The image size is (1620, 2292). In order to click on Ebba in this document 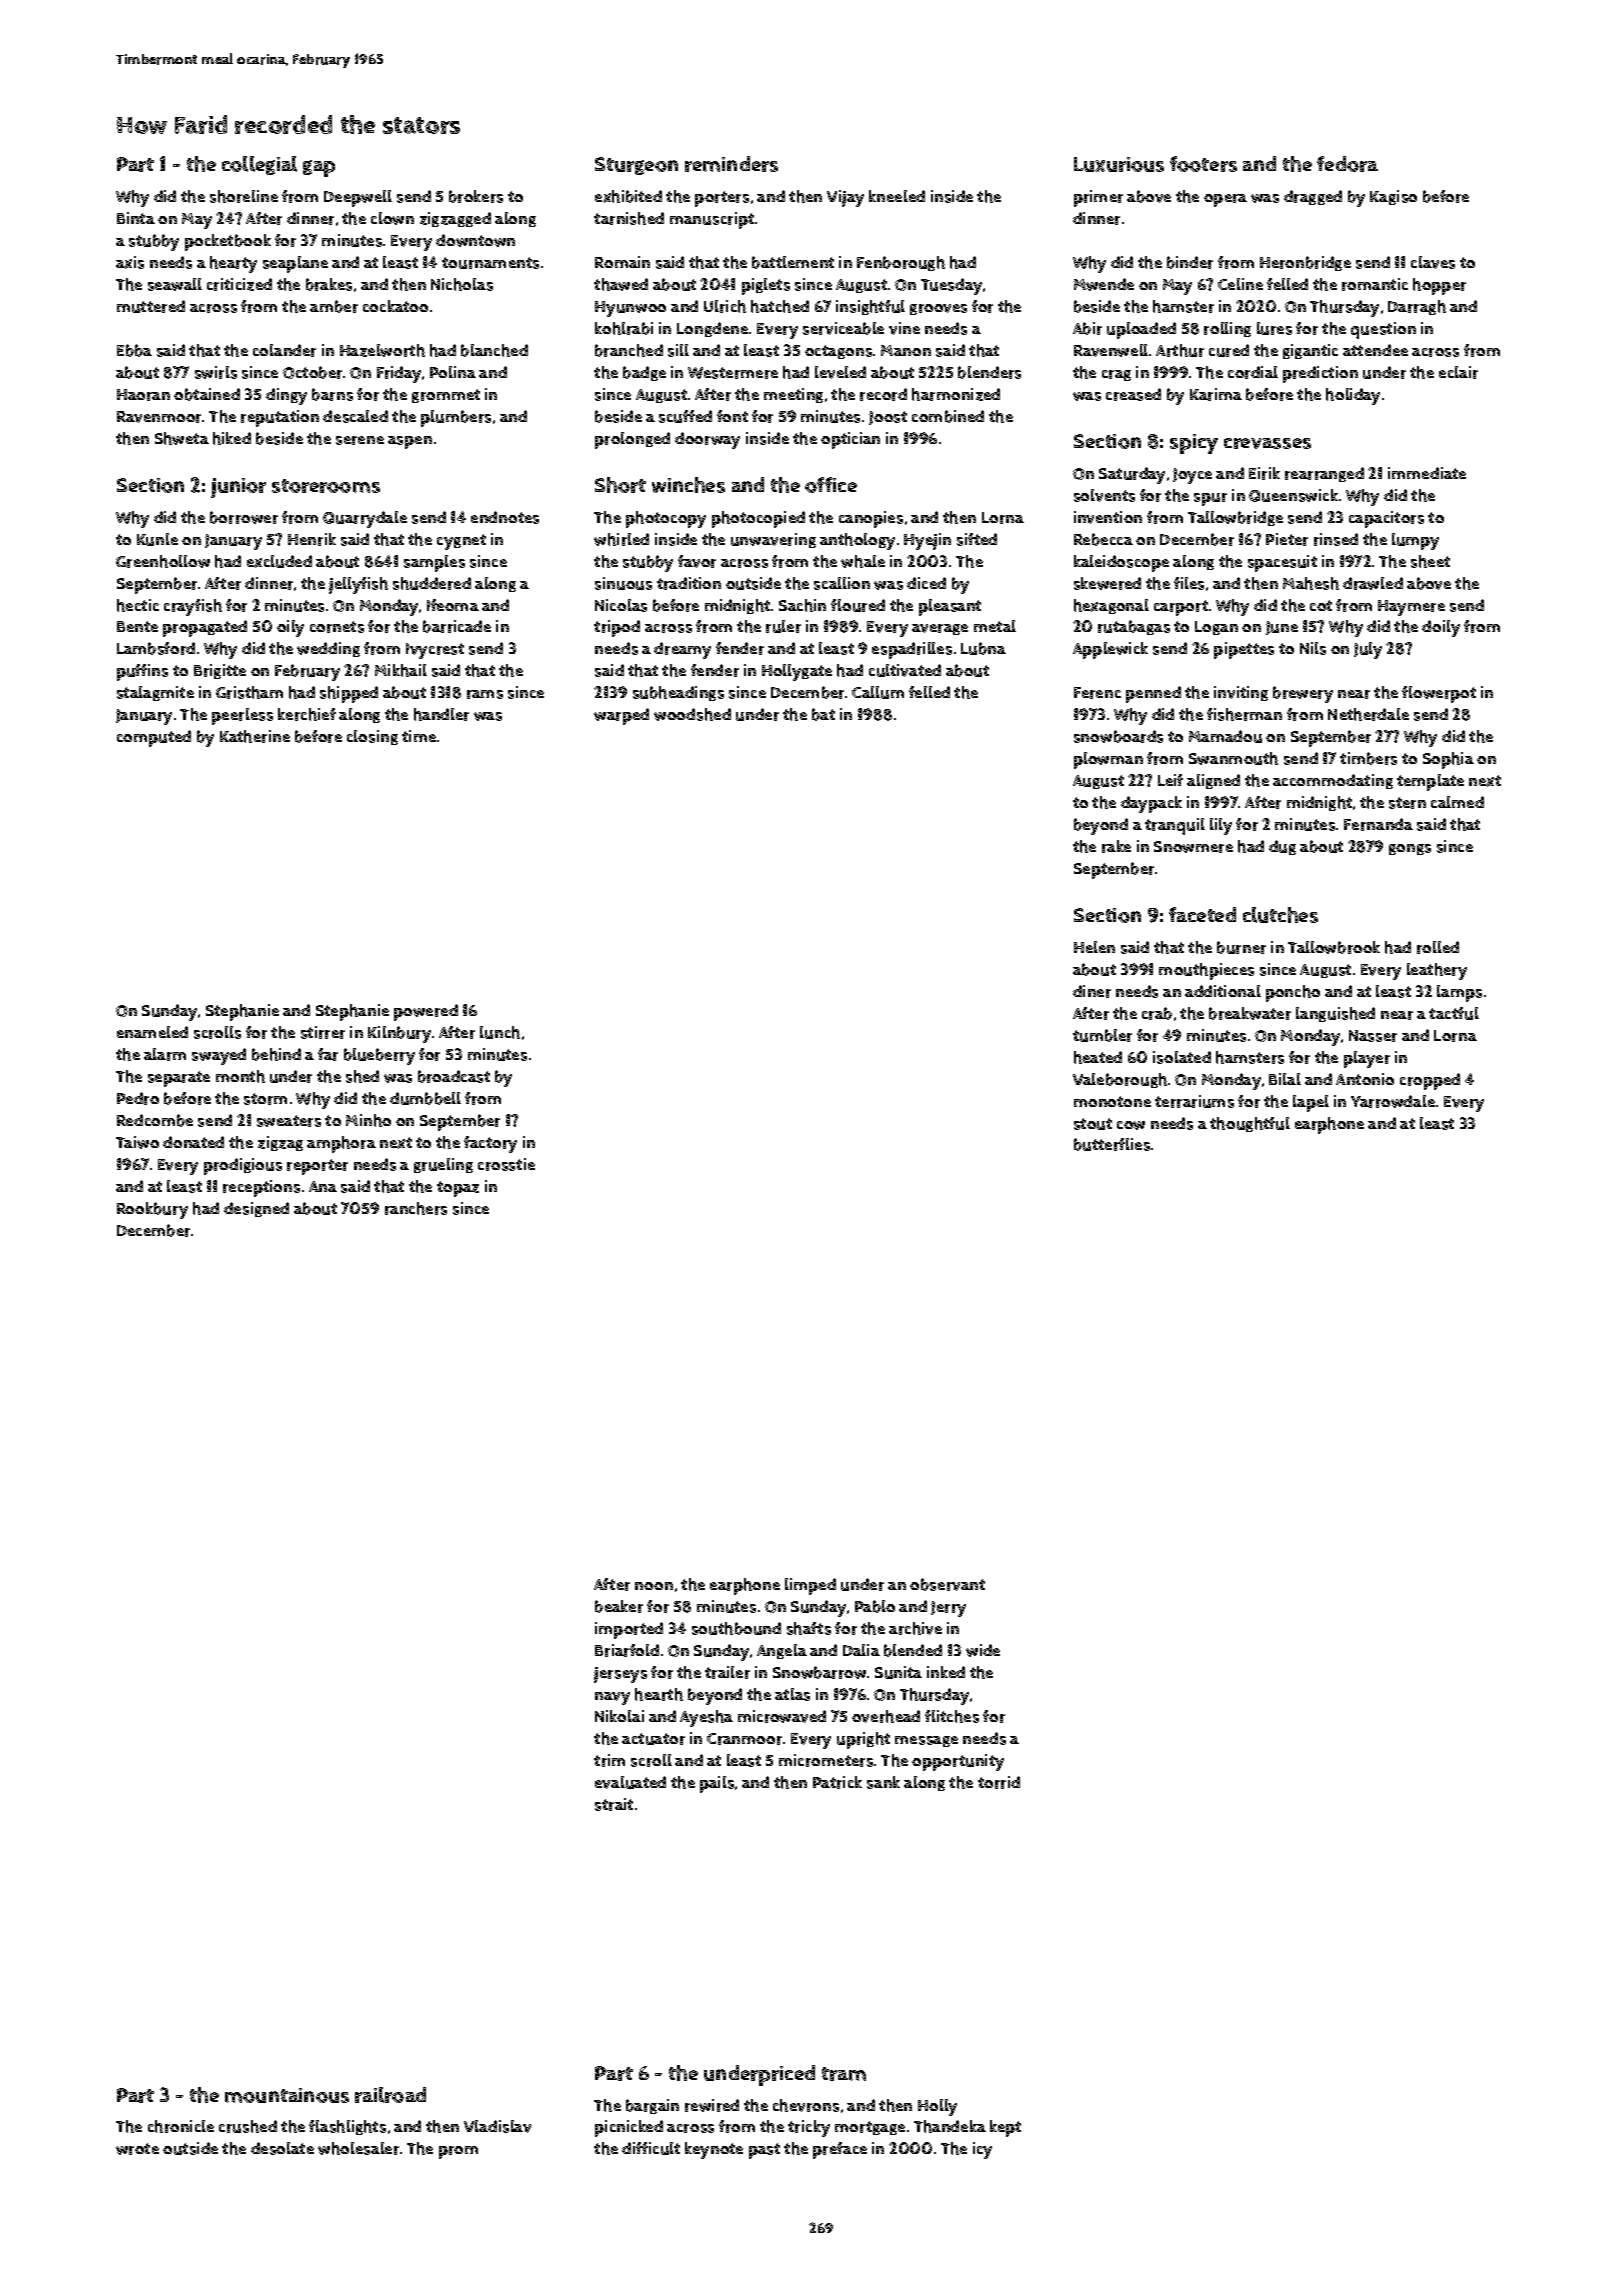, I will do `click(134, 350)`.
